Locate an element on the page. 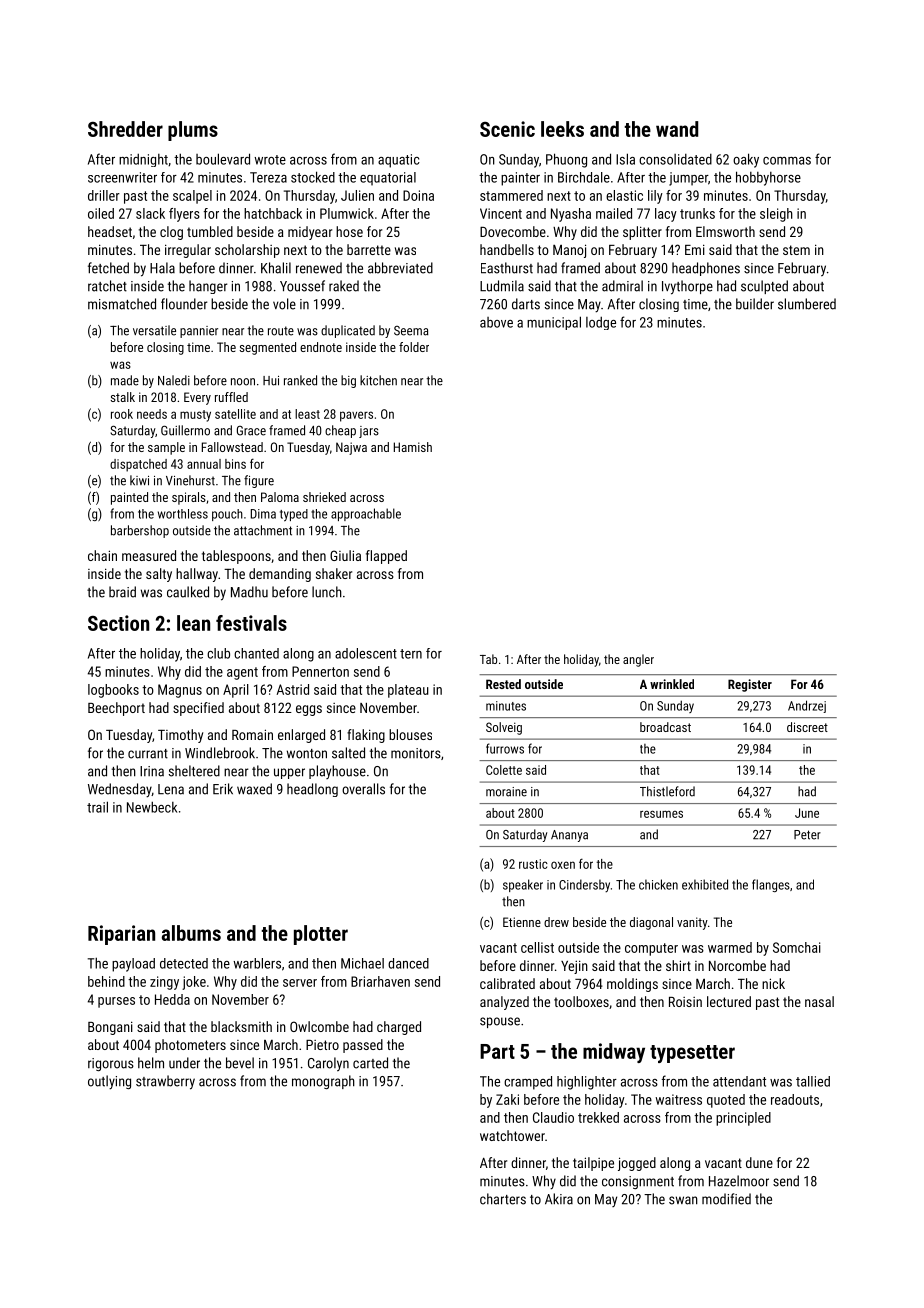 This page has width=924, height=1308. outlying is located at coordinates (109, 1082).
